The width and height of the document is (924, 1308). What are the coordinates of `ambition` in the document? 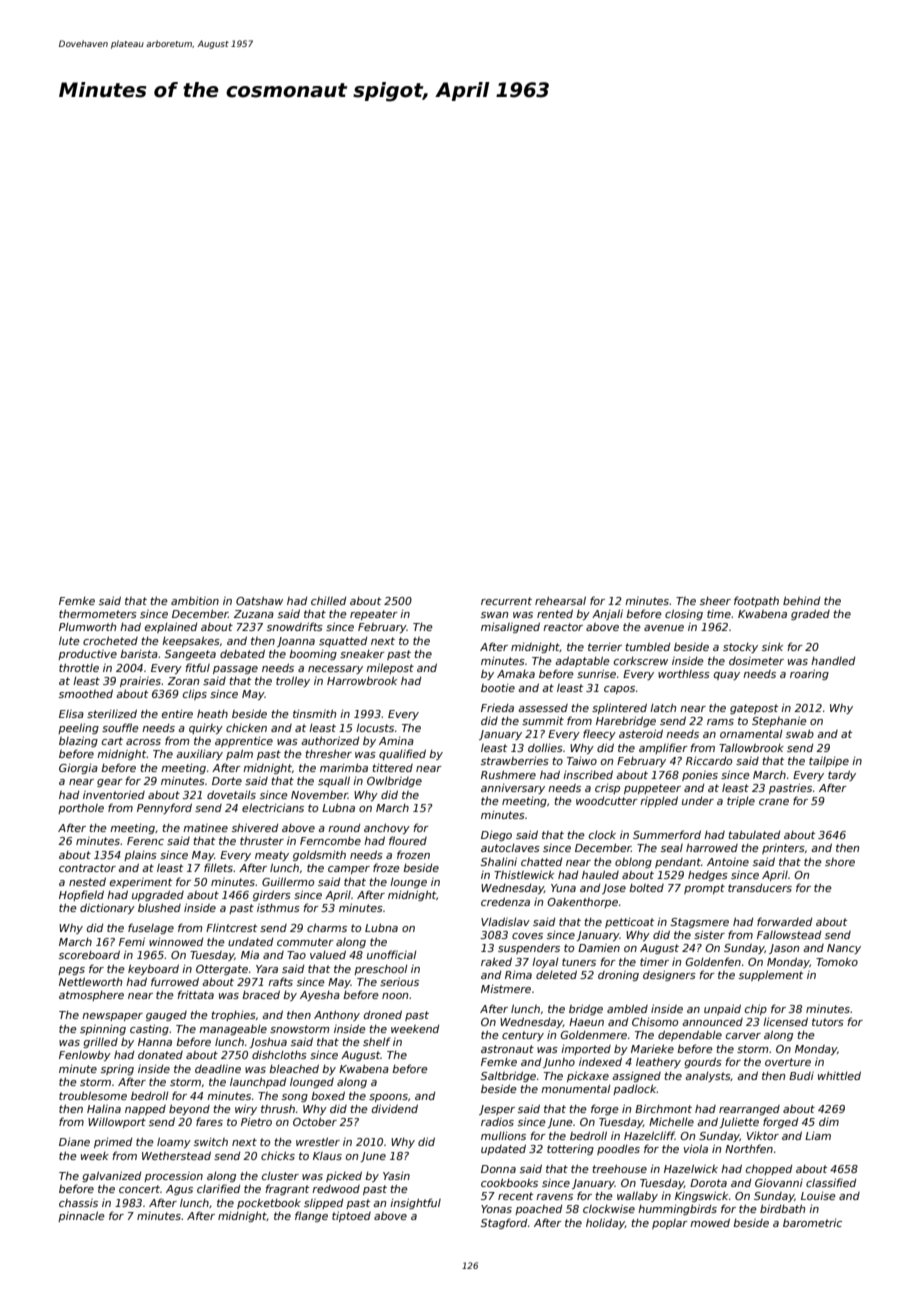 It's located at (195, 601).
